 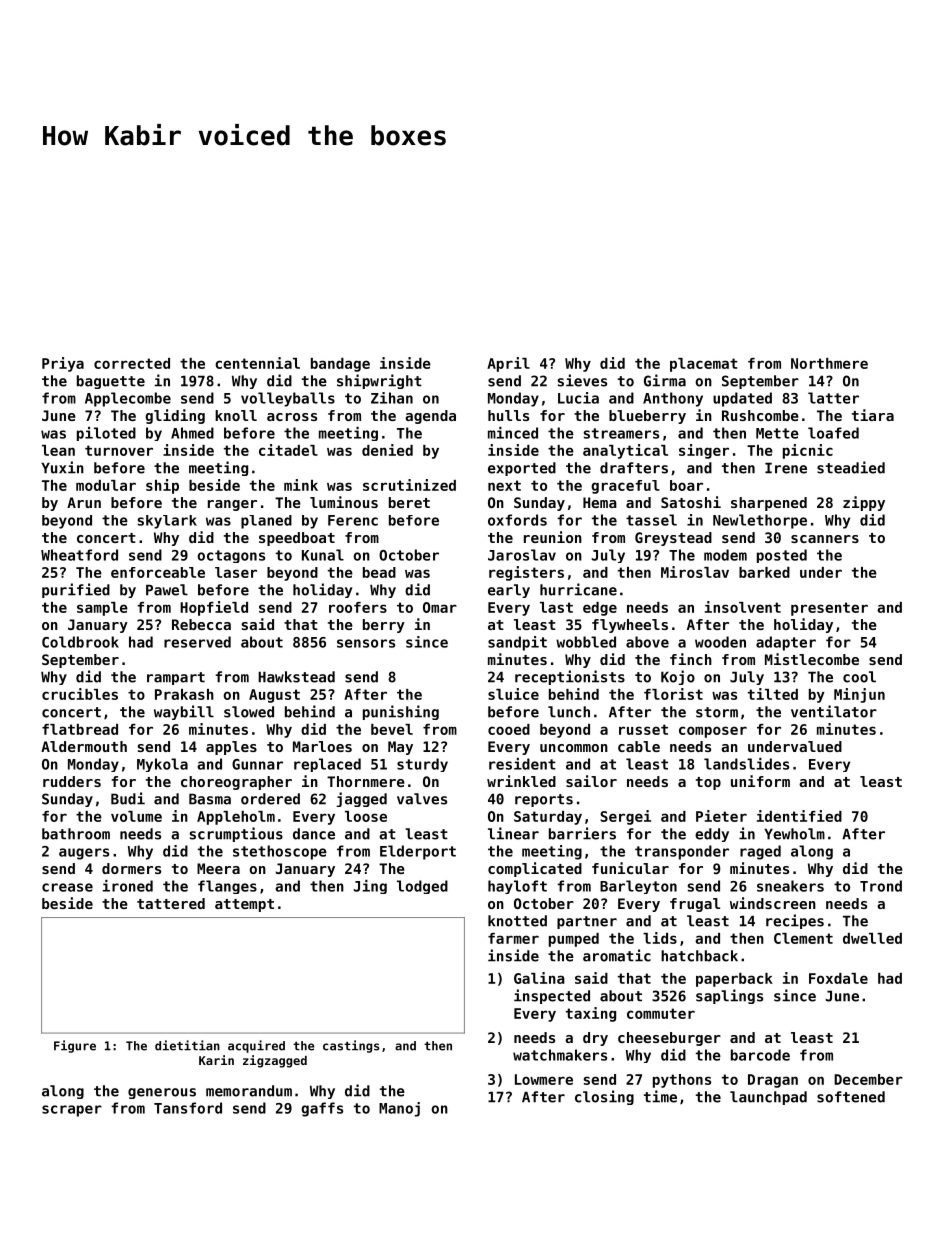 I want to click on Manoj, so click(x=399, y=1109).
